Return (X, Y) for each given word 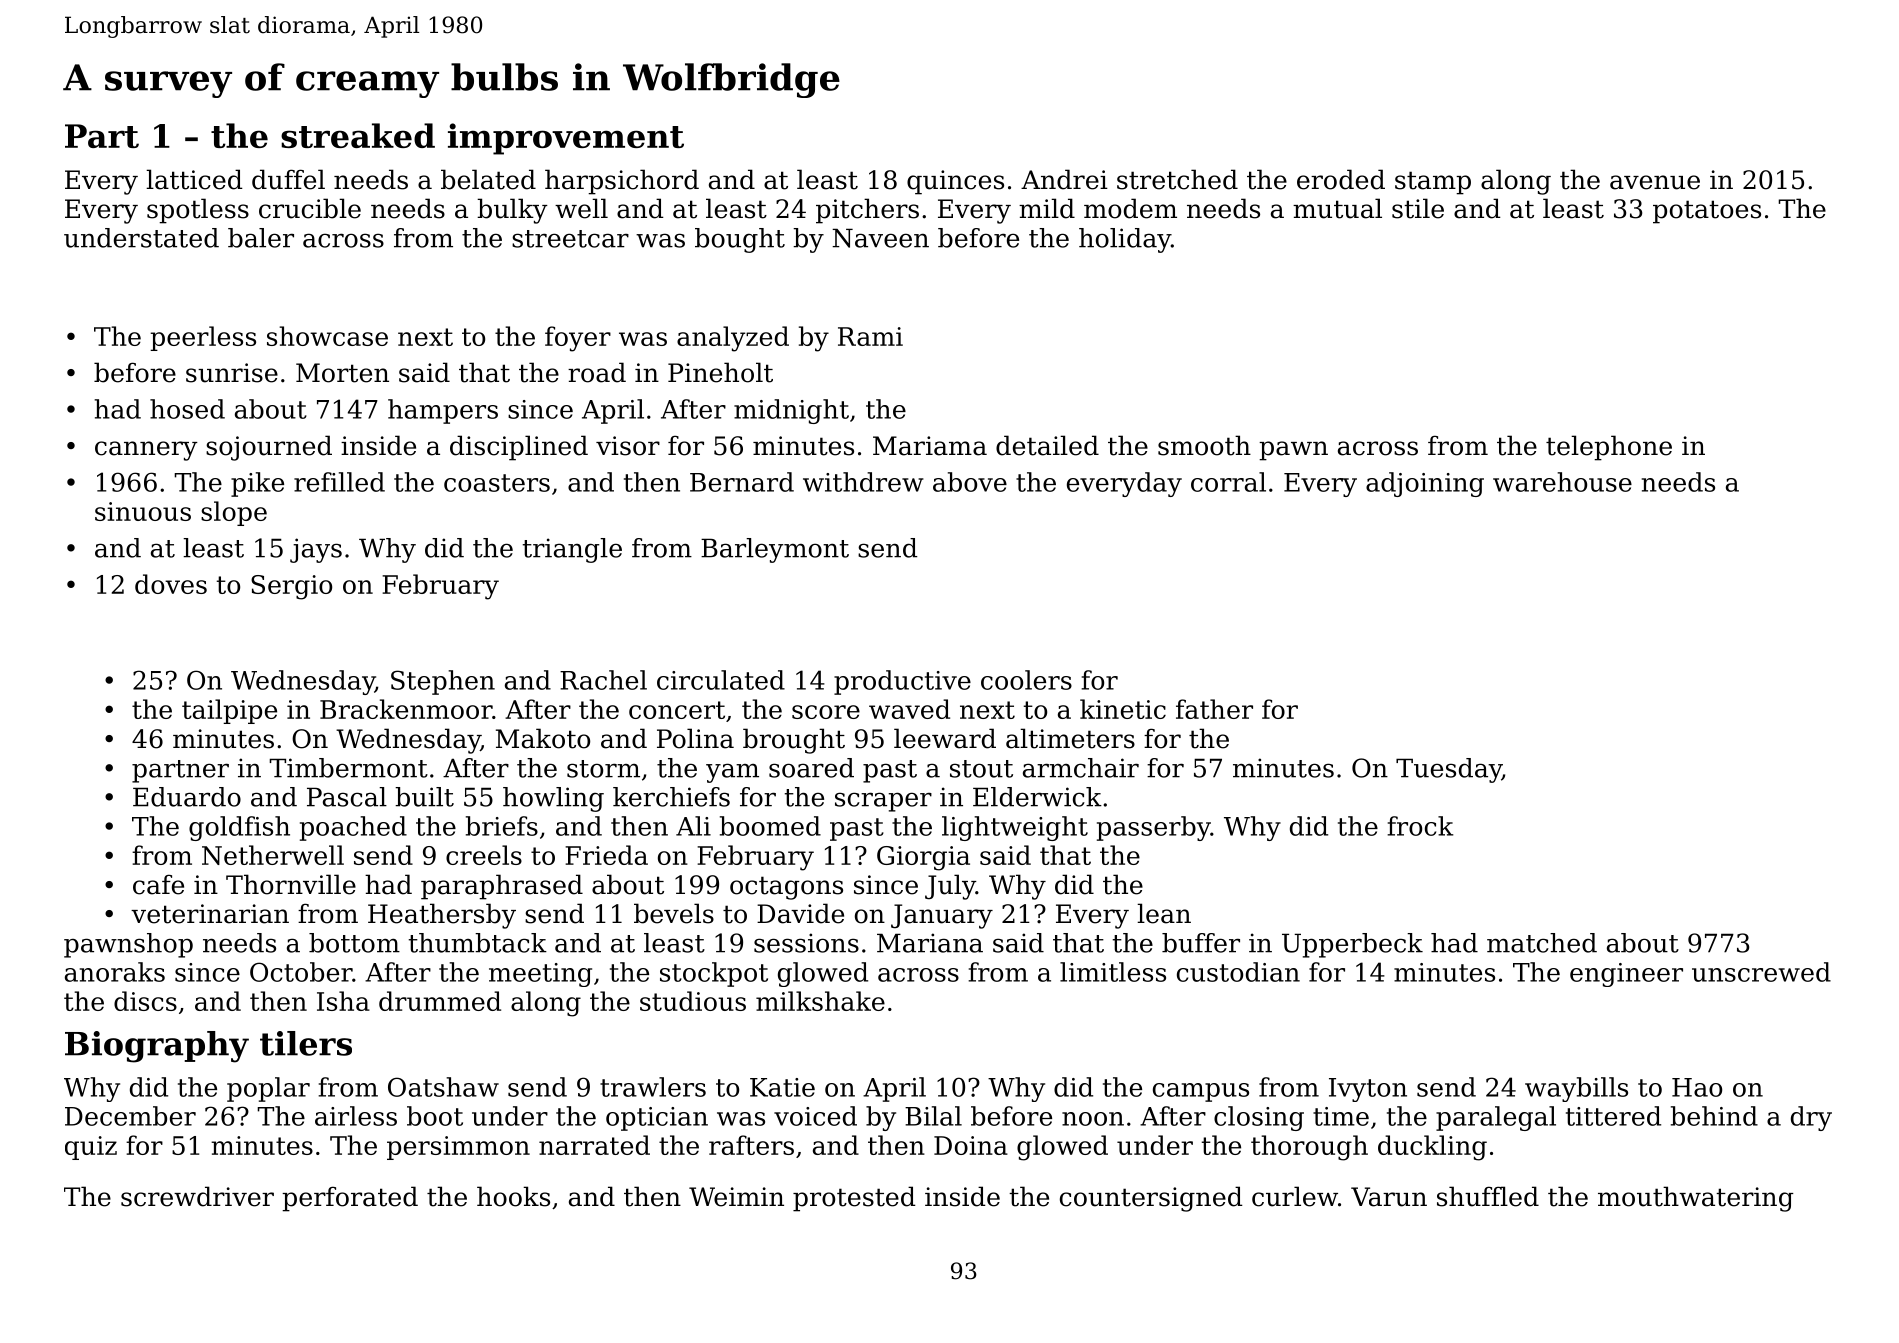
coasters (497, 483)
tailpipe (229, 711)
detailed (1047, 445)
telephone (1609, 448)
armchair (1081, 768)
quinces (955, 182)
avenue (1655, 182)
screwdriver (197, 1196)
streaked (358, 135)
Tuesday (1449, 770)
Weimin (736, 1197)
